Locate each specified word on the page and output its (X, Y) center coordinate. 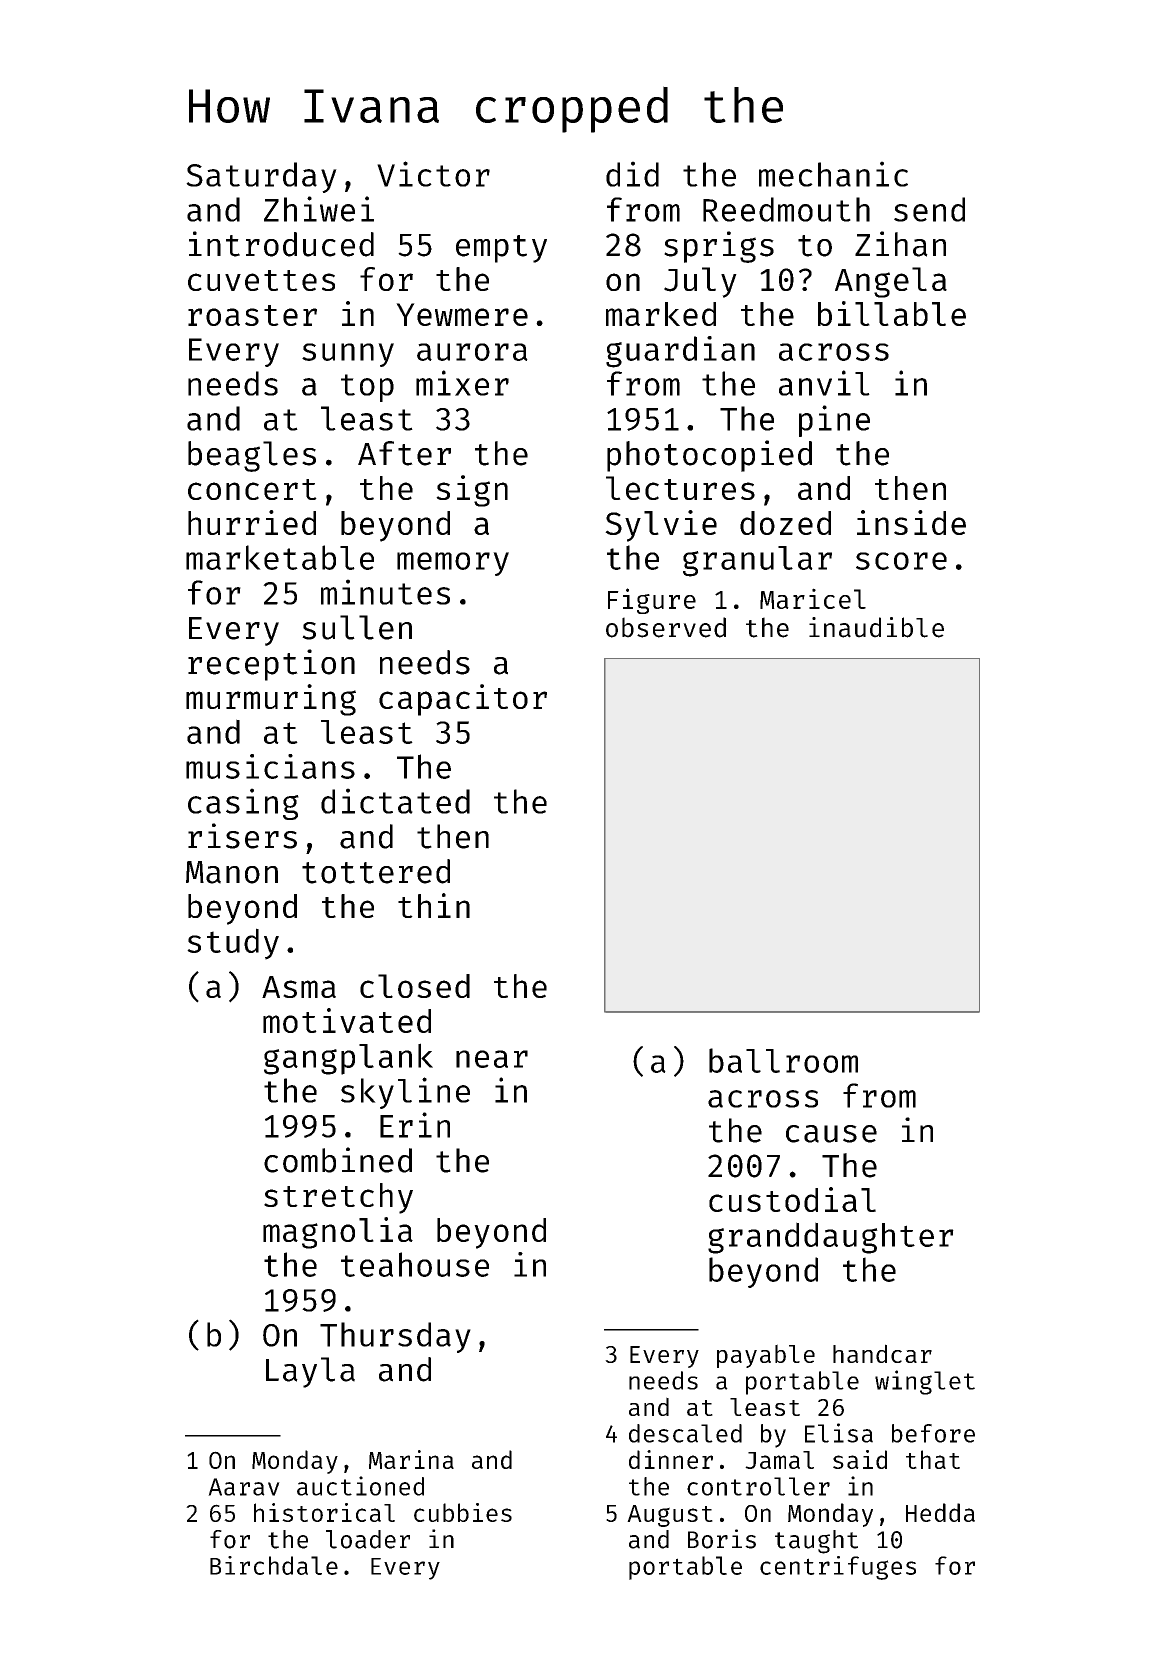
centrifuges (838, 1568)
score (901, 561)
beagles (252, 456)
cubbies (463, 1512)
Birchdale (274, 1565)
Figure (652, 601)
